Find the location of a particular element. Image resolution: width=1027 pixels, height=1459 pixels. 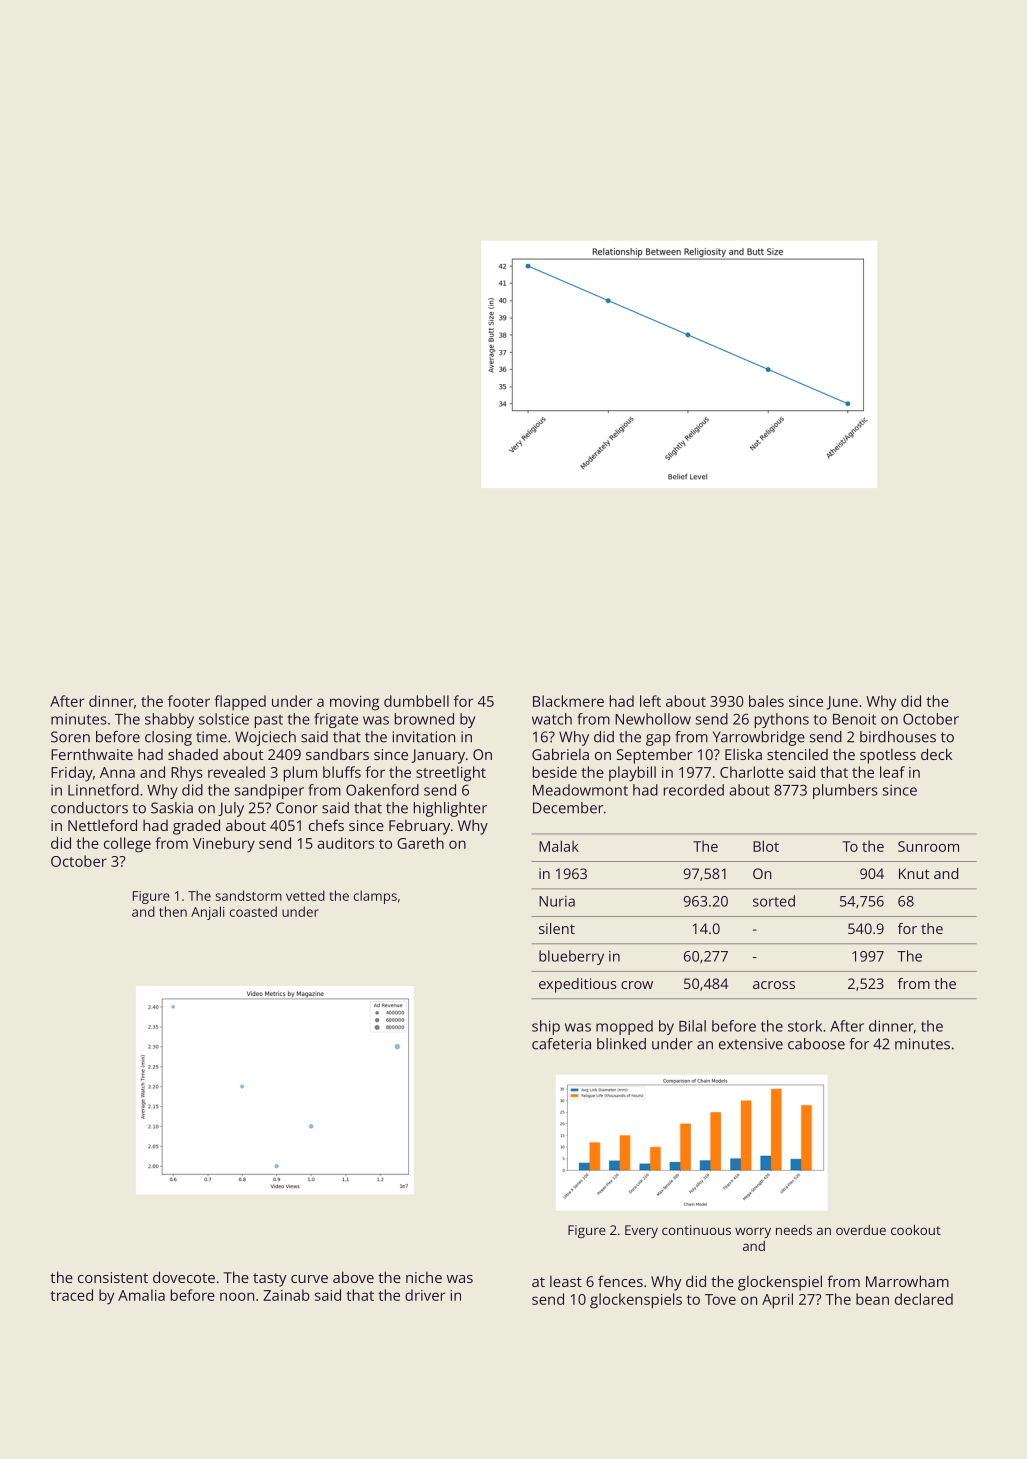

then is located at coordinates (173, 911).
